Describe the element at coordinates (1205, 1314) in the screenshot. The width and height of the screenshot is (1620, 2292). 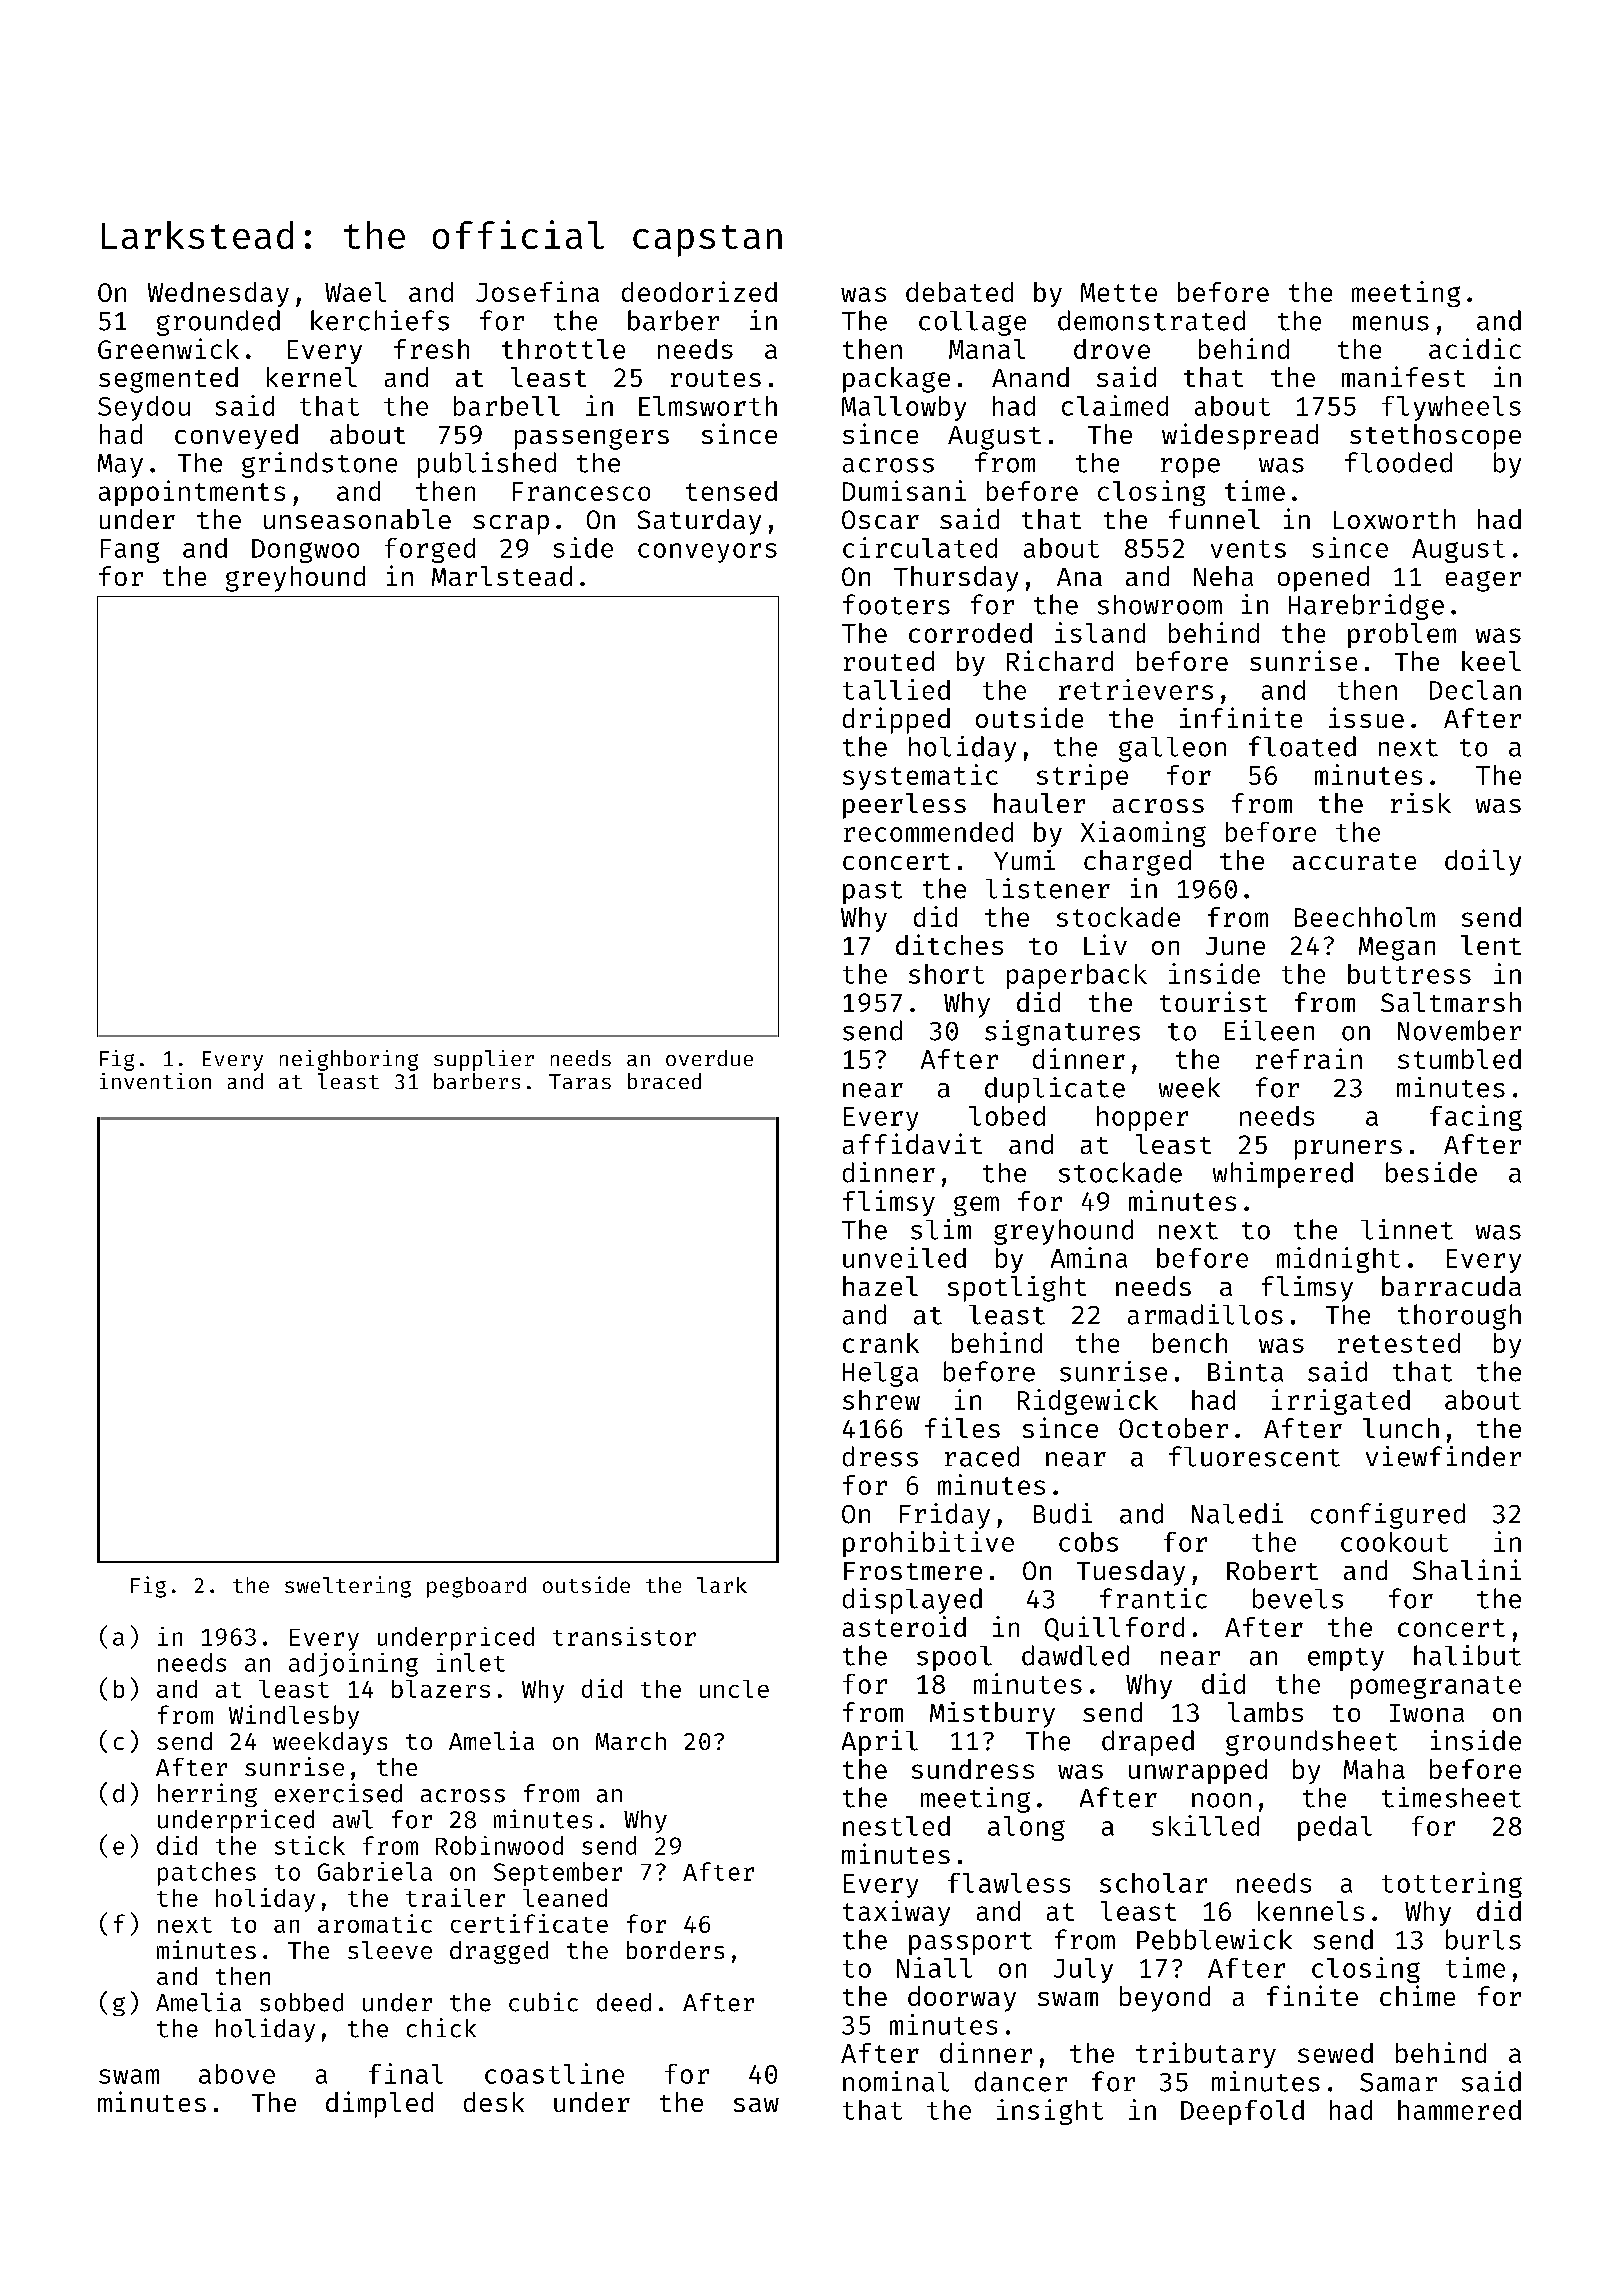
I see `armadillos` at that location.
